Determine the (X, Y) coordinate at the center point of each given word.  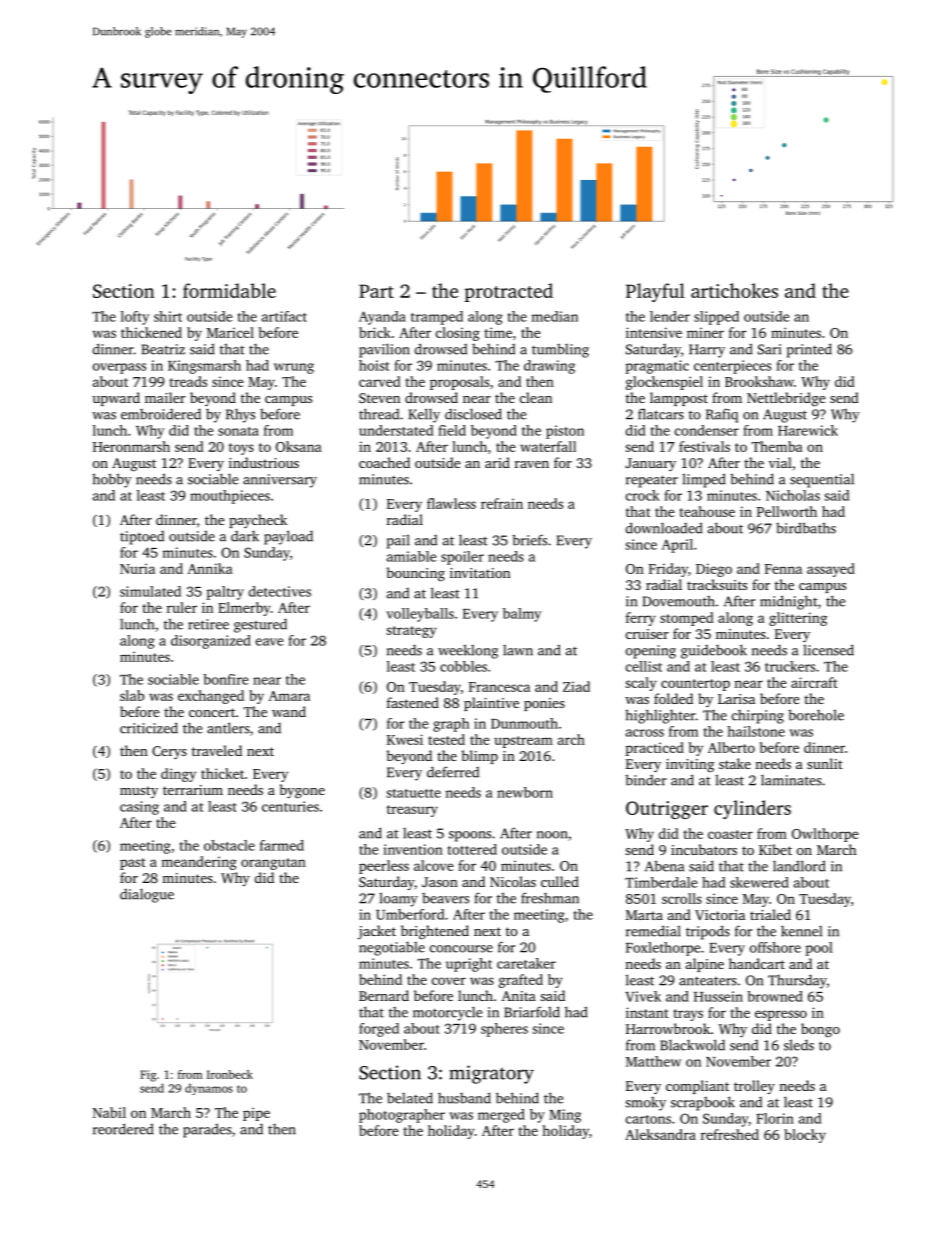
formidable (229, 290)
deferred (453, 772)
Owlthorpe (825, 835)
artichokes (734, 290)
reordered (123, 1129)
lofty (135, 318)
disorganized (211, 642)
